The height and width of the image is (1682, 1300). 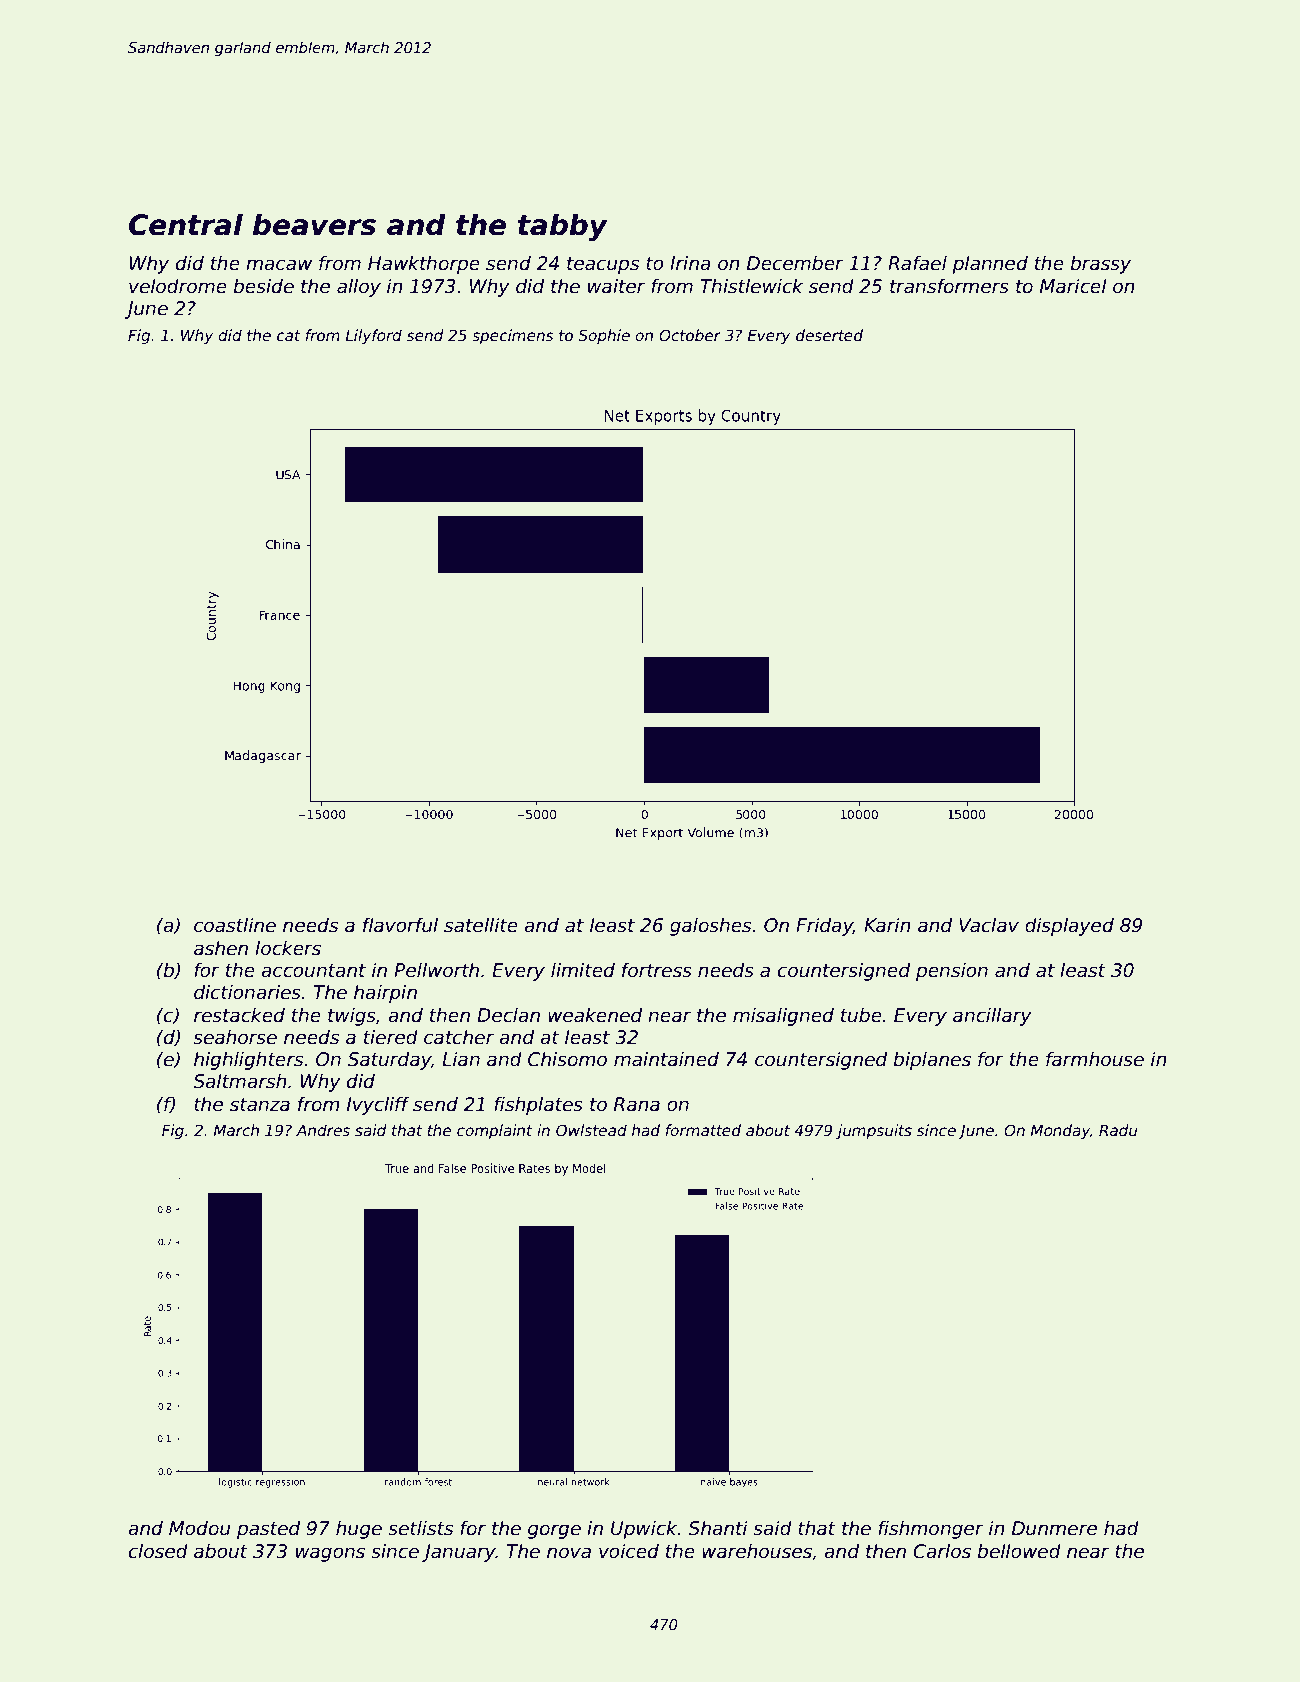 I want to click on transformers, so click(x=949, y=286).
